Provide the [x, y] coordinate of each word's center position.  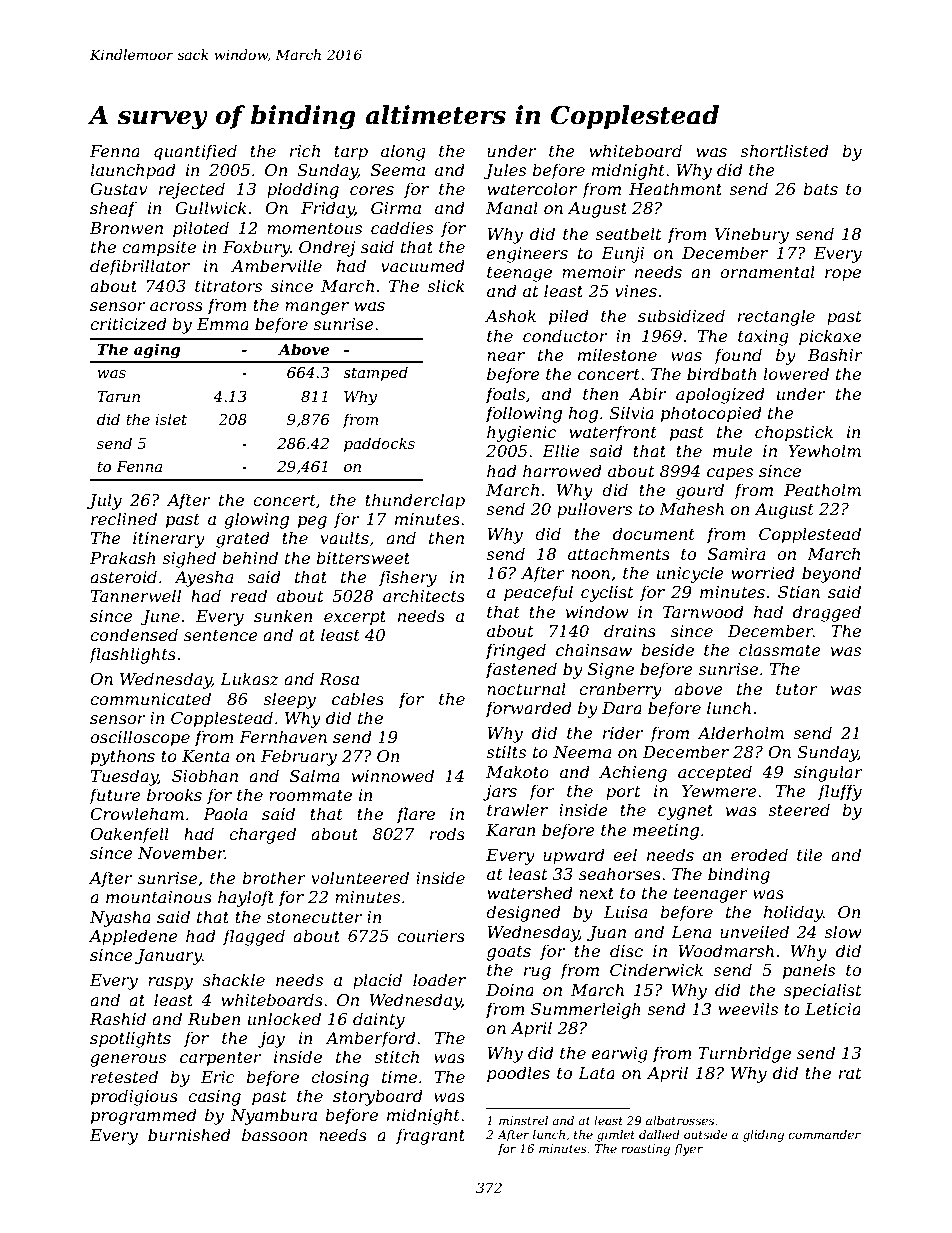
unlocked [284, 1018]
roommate [310, 795]
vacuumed [423, 265]
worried [763, 572]
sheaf [113, 209]
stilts [506, 751]
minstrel [523, 1120]
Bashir [835, 354]
